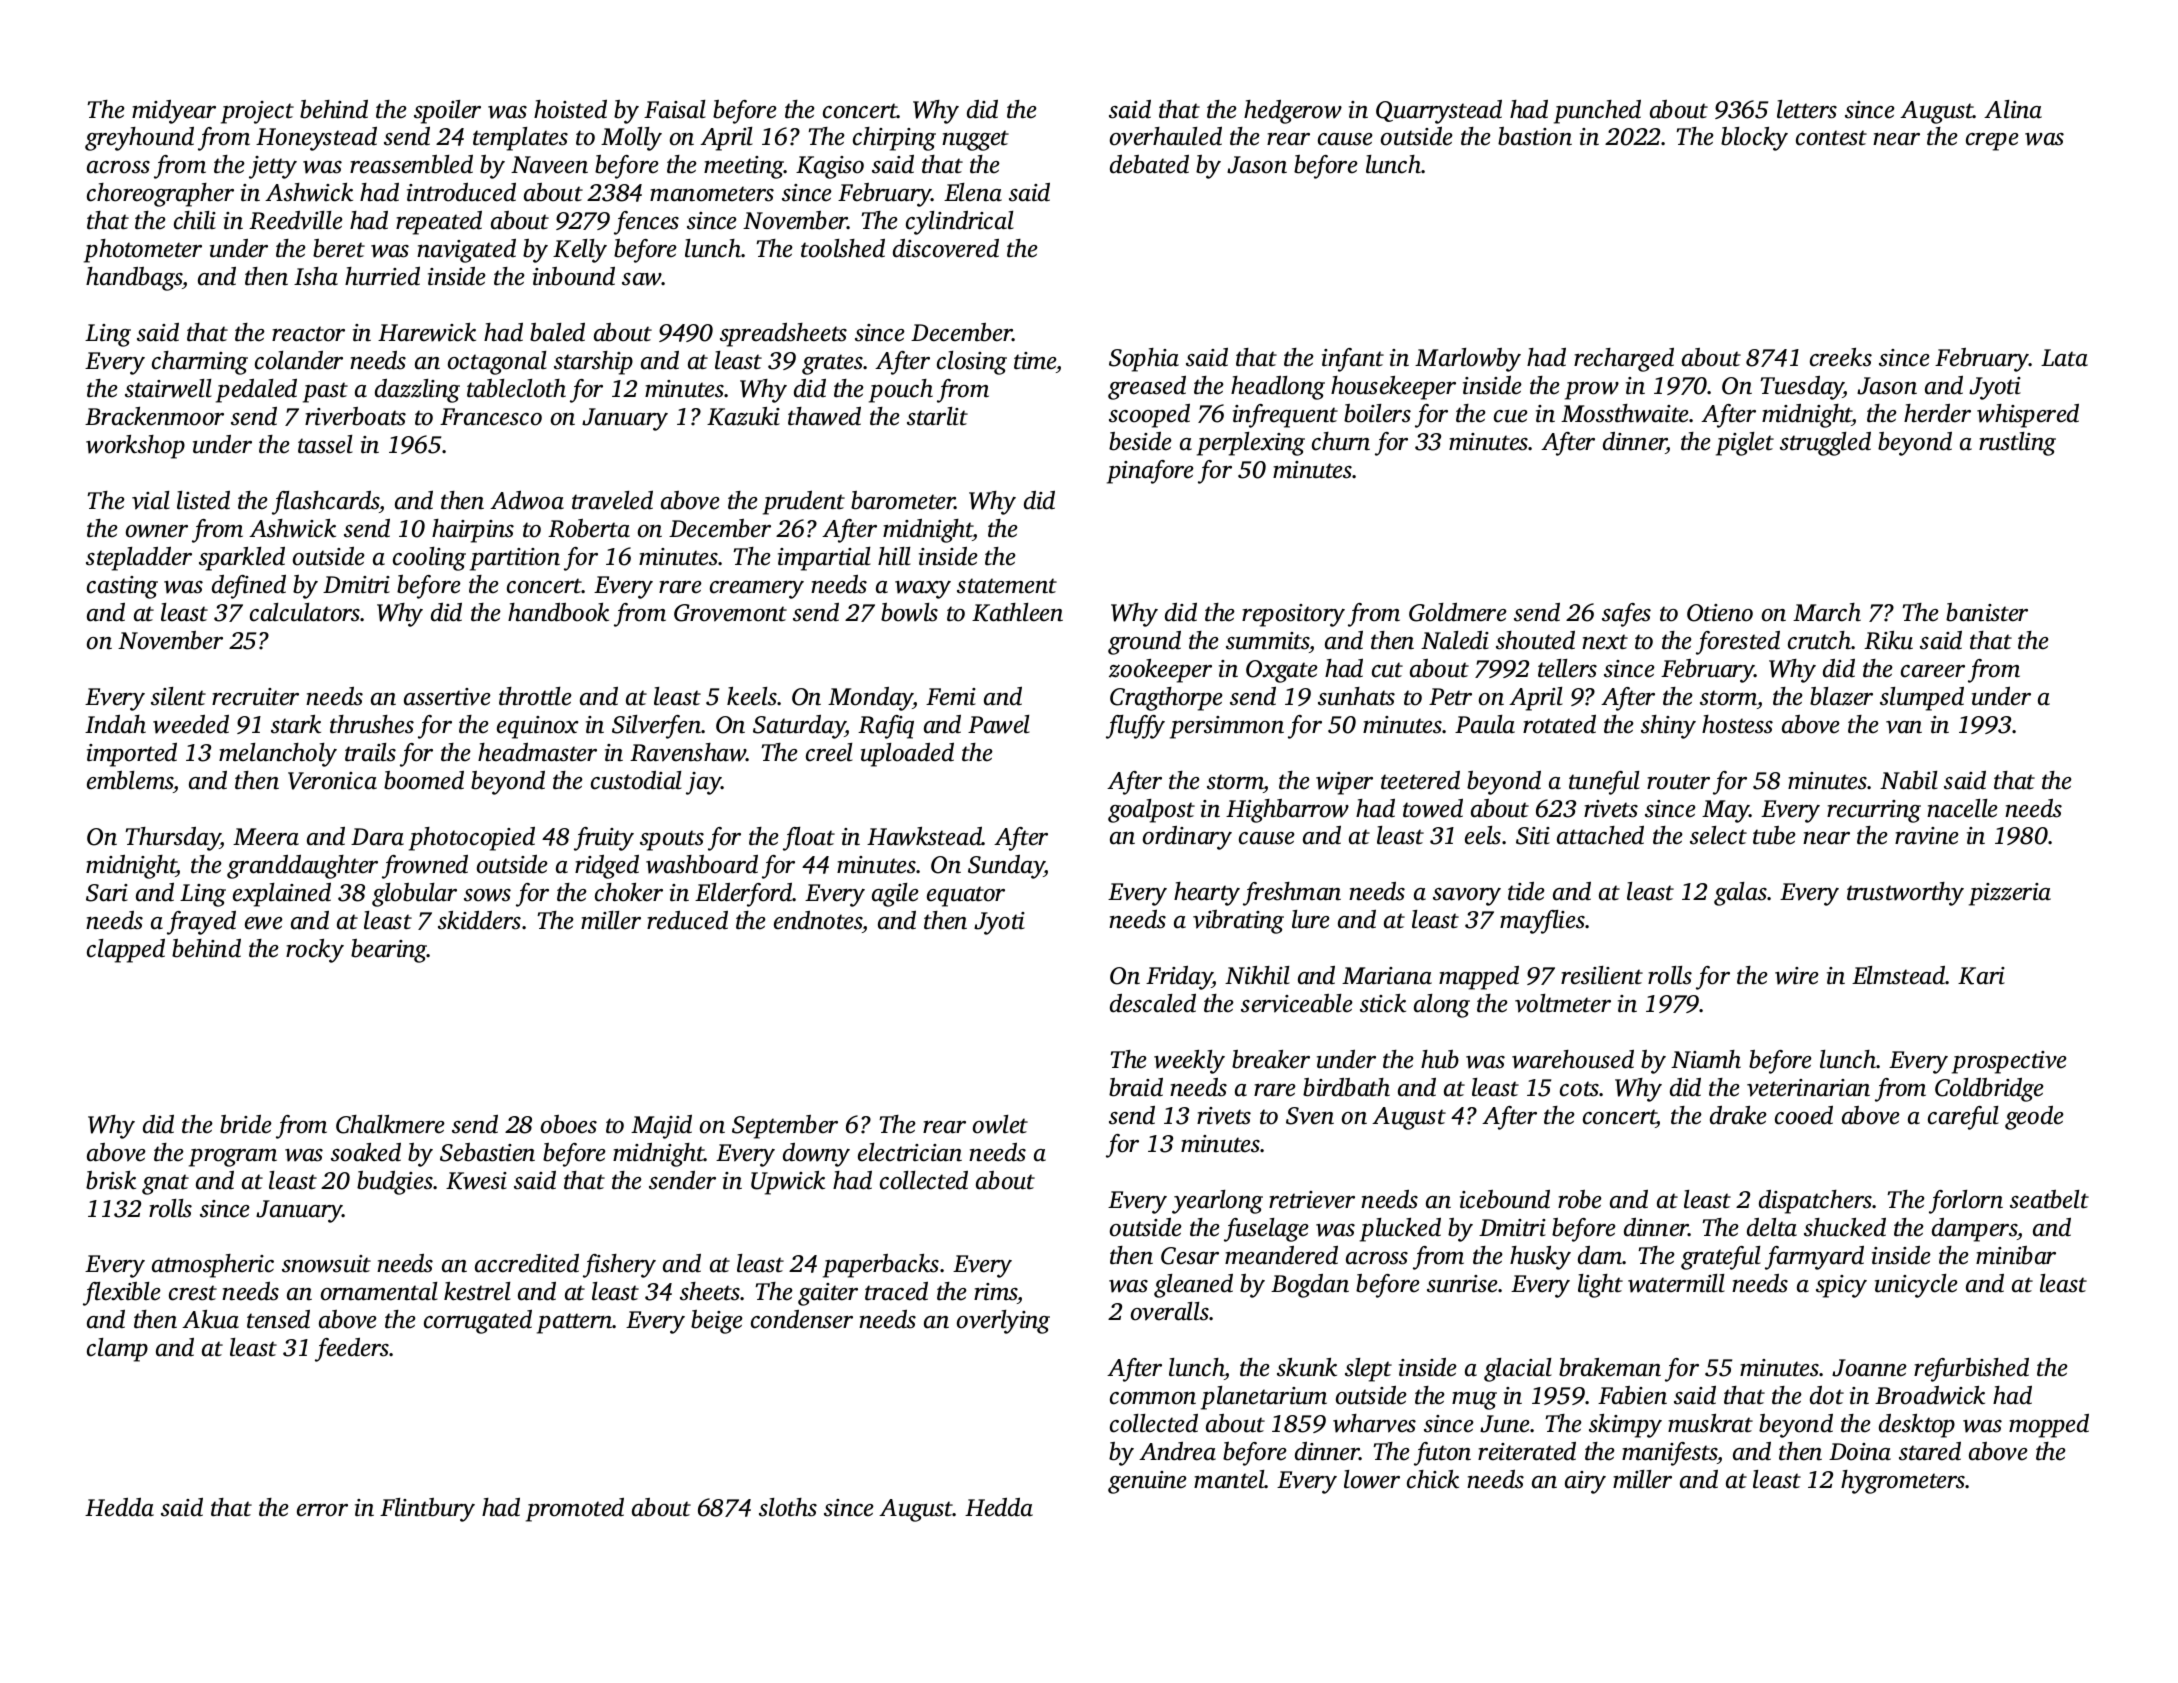  I want to click on octagonal, so click(497, 363).
